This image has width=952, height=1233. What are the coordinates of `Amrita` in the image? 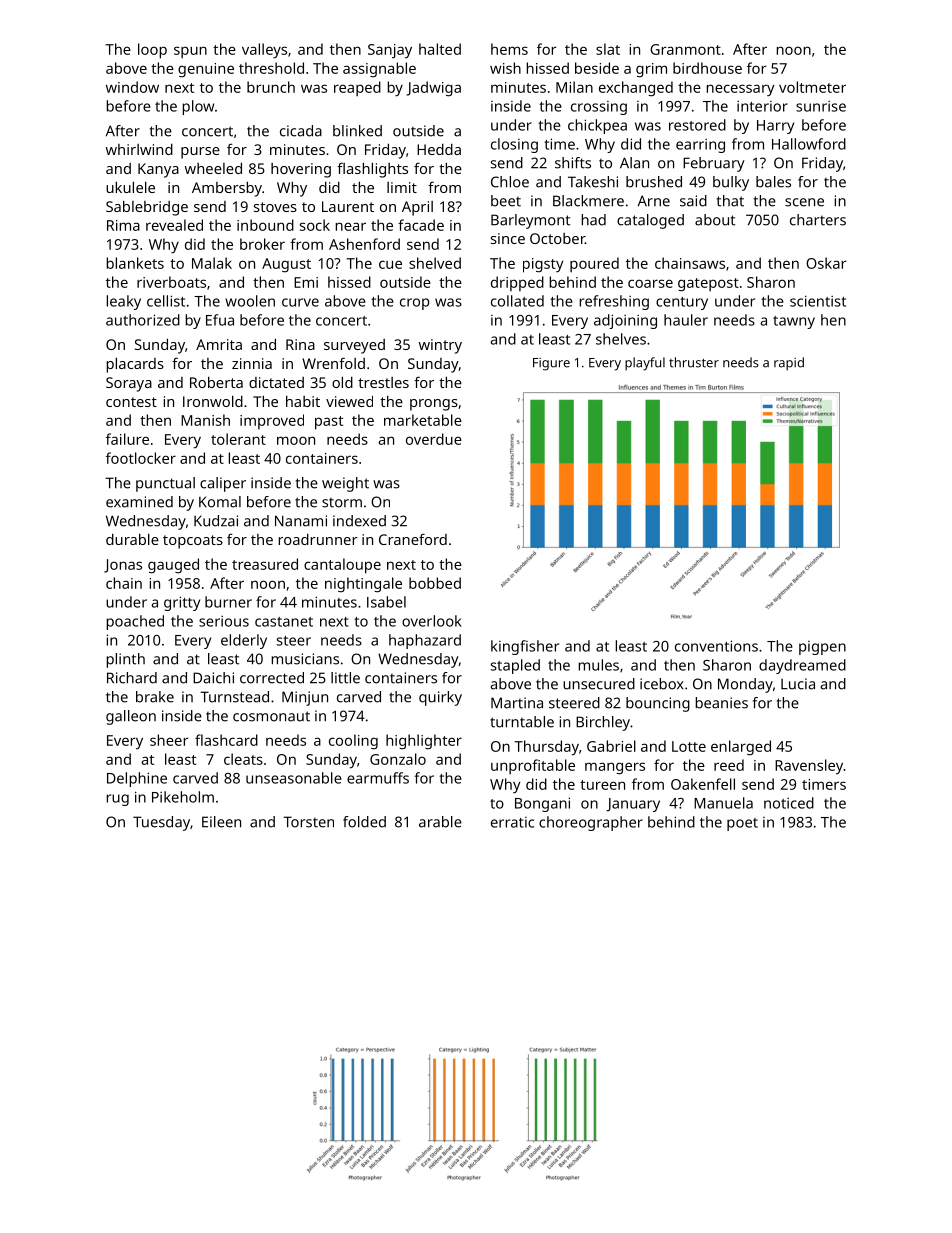 It's located at (219, 344).
